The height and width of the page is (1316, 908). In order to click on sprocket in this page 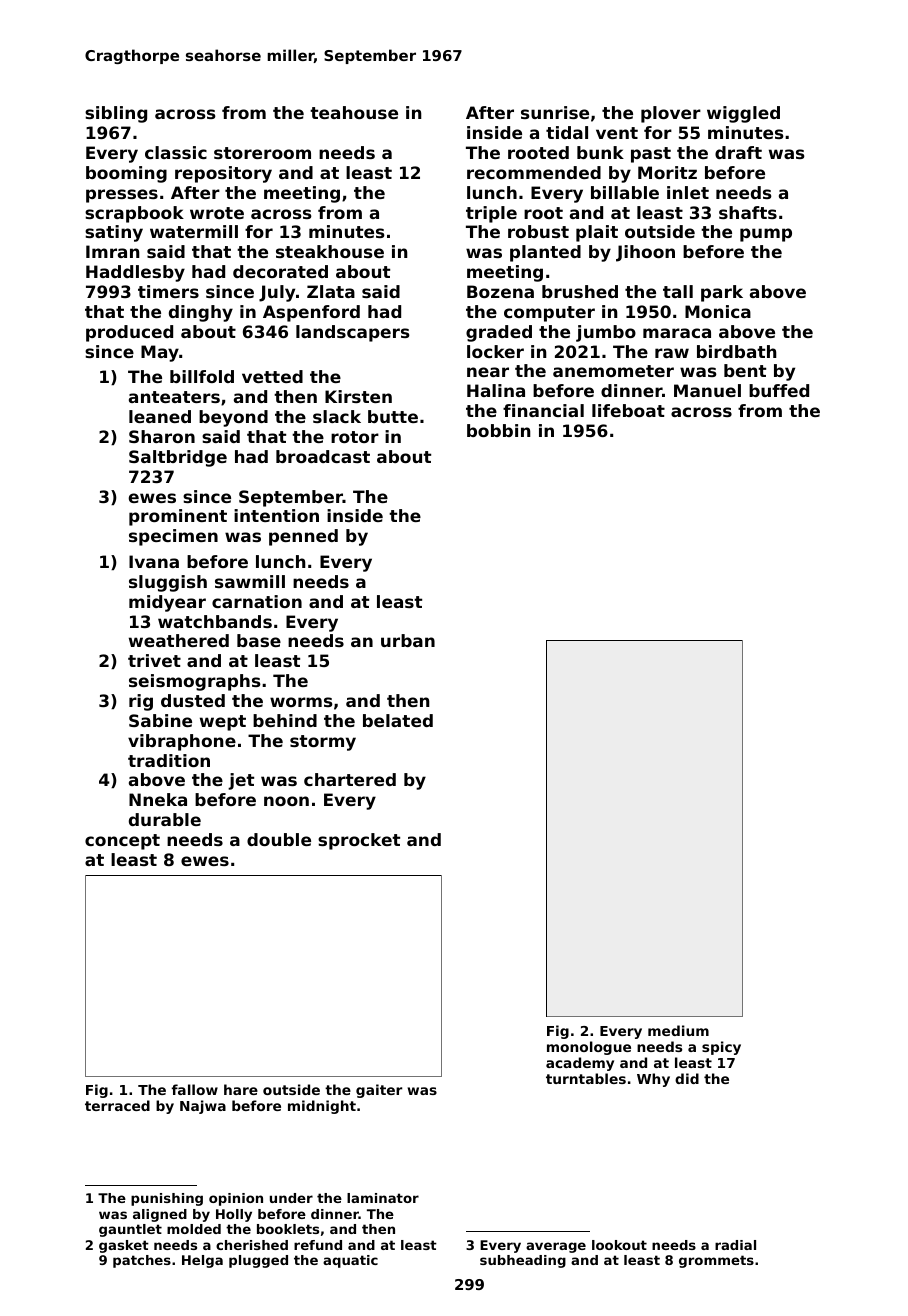, I will do `click(359, 841)`.
